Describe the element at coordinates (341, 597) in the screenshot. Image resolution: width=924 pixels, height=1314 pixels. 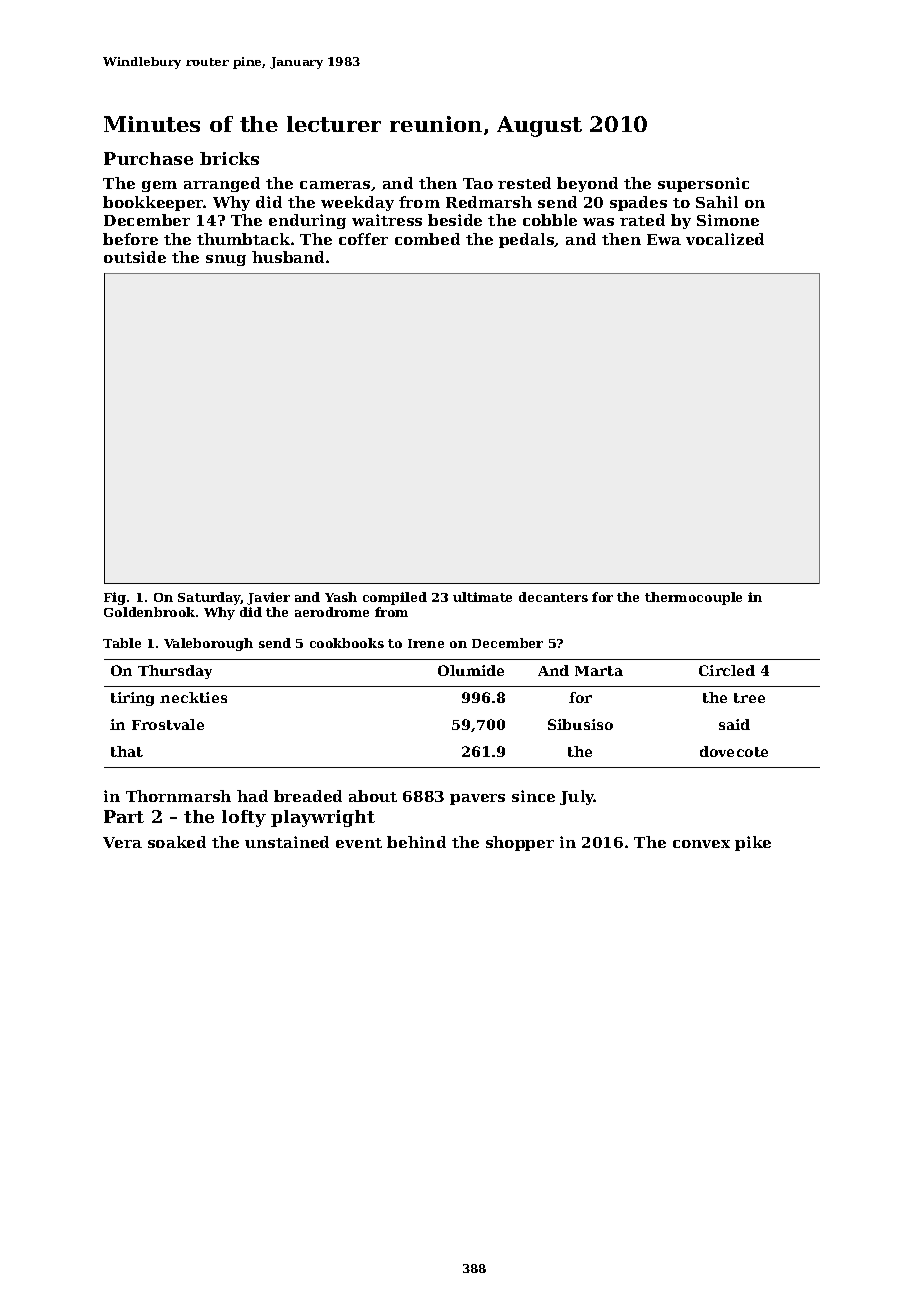
I see `Yash` at that location.
